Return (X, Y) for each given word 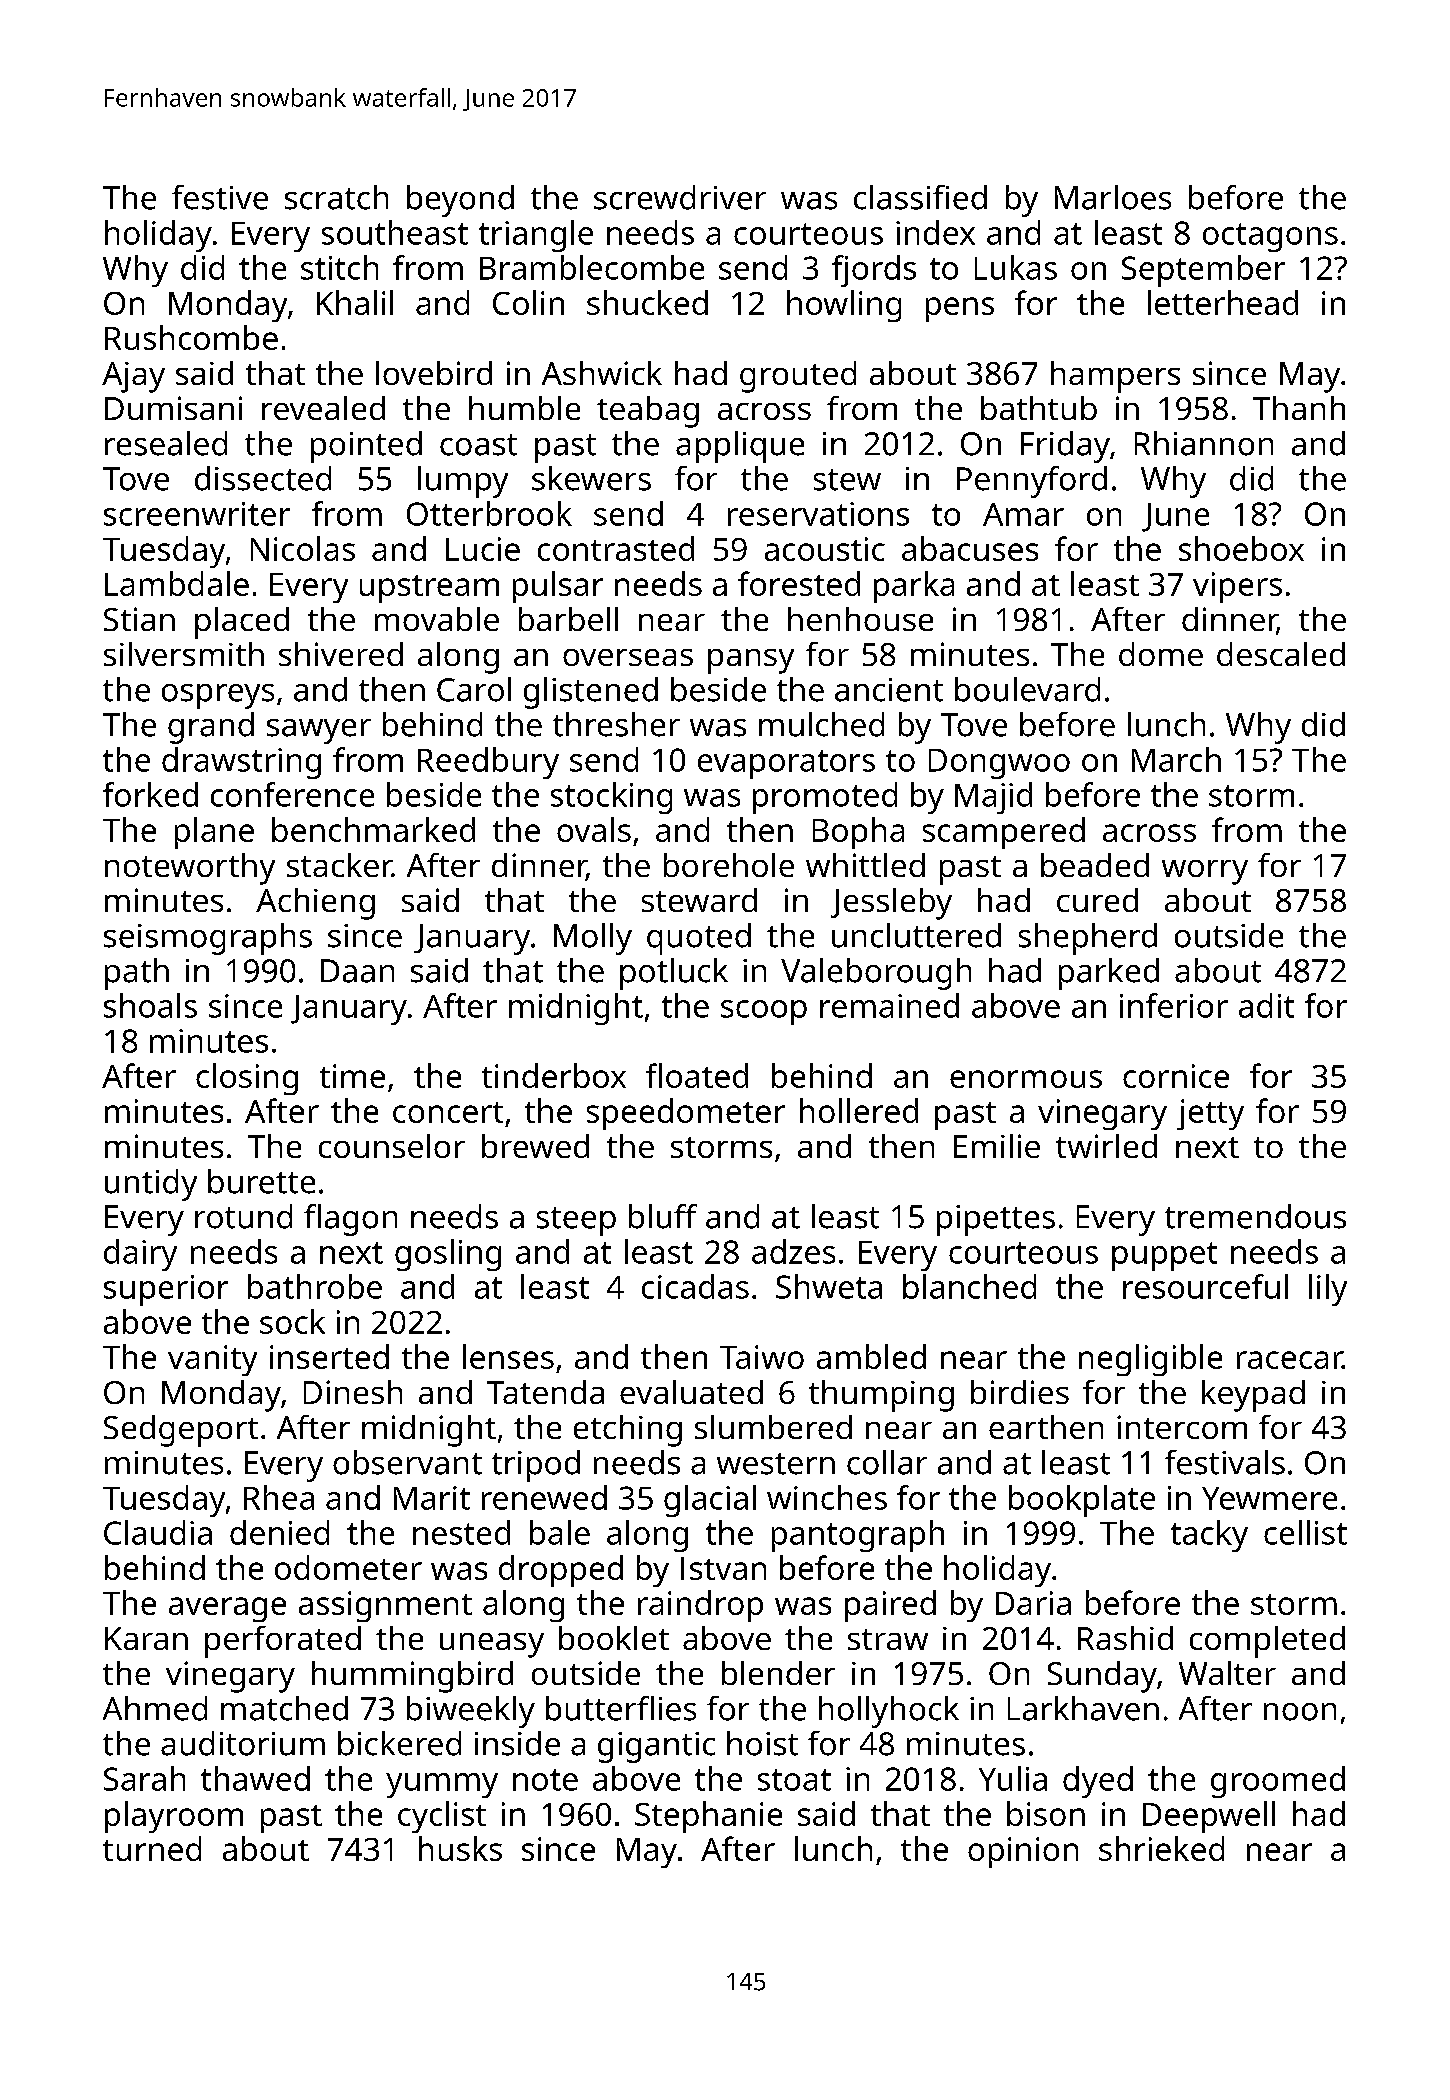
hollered (859, 1110)
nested (461, 1532)
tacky (1209, 1536)
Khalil (355, 302)
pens (960, 309)
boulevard (1027, 689)
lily (1328, 1290)
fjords (874, 271)
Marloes (1113, 197)
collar (887, 1462)
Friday (1065, 447)
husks (460, 1848)
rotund (243, 1216)
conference (292, 794)
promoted (825, 798)
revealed (323, 408)
